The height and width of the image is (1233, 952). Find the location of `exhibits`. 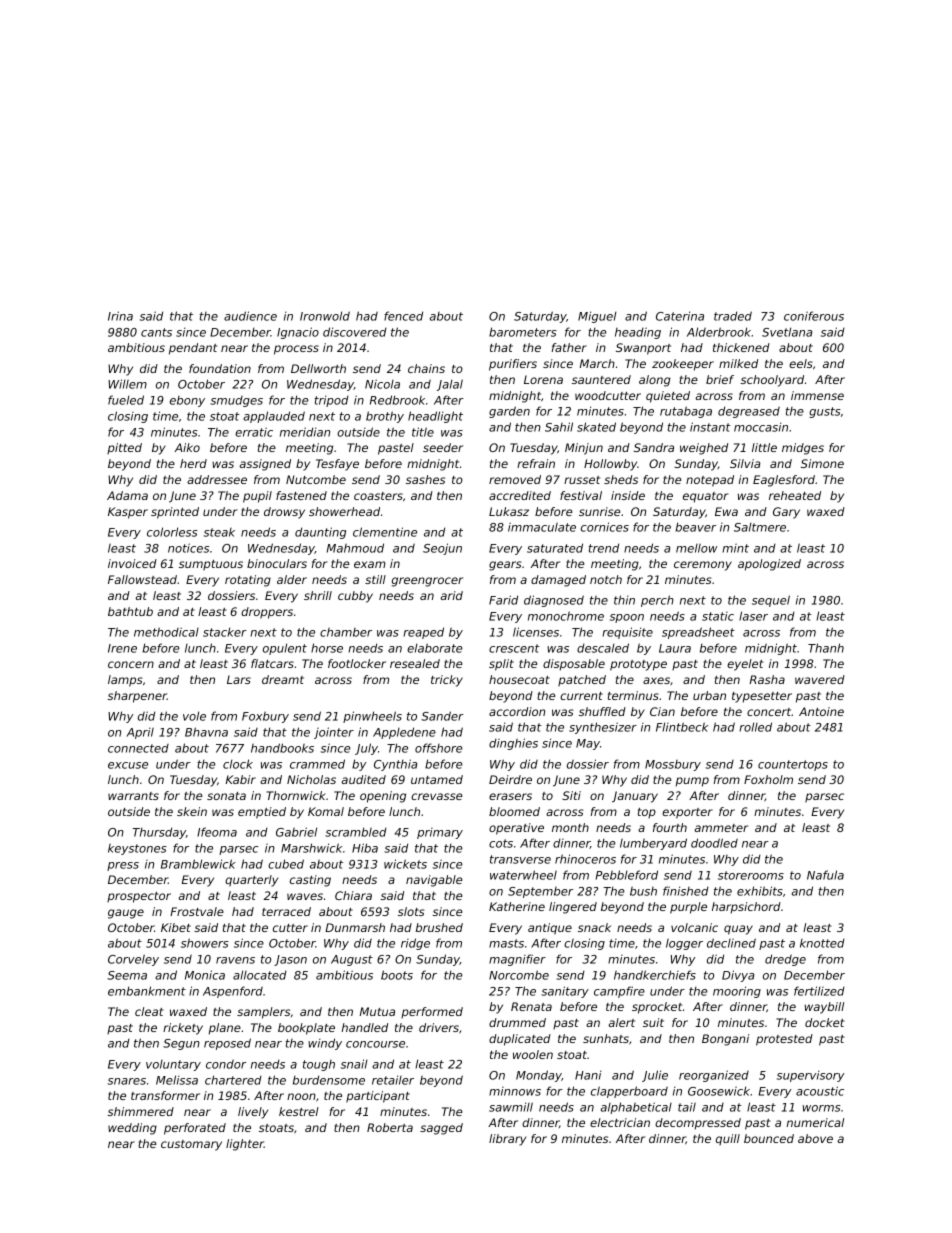

exhibits is located at coordinates (760, 891).
